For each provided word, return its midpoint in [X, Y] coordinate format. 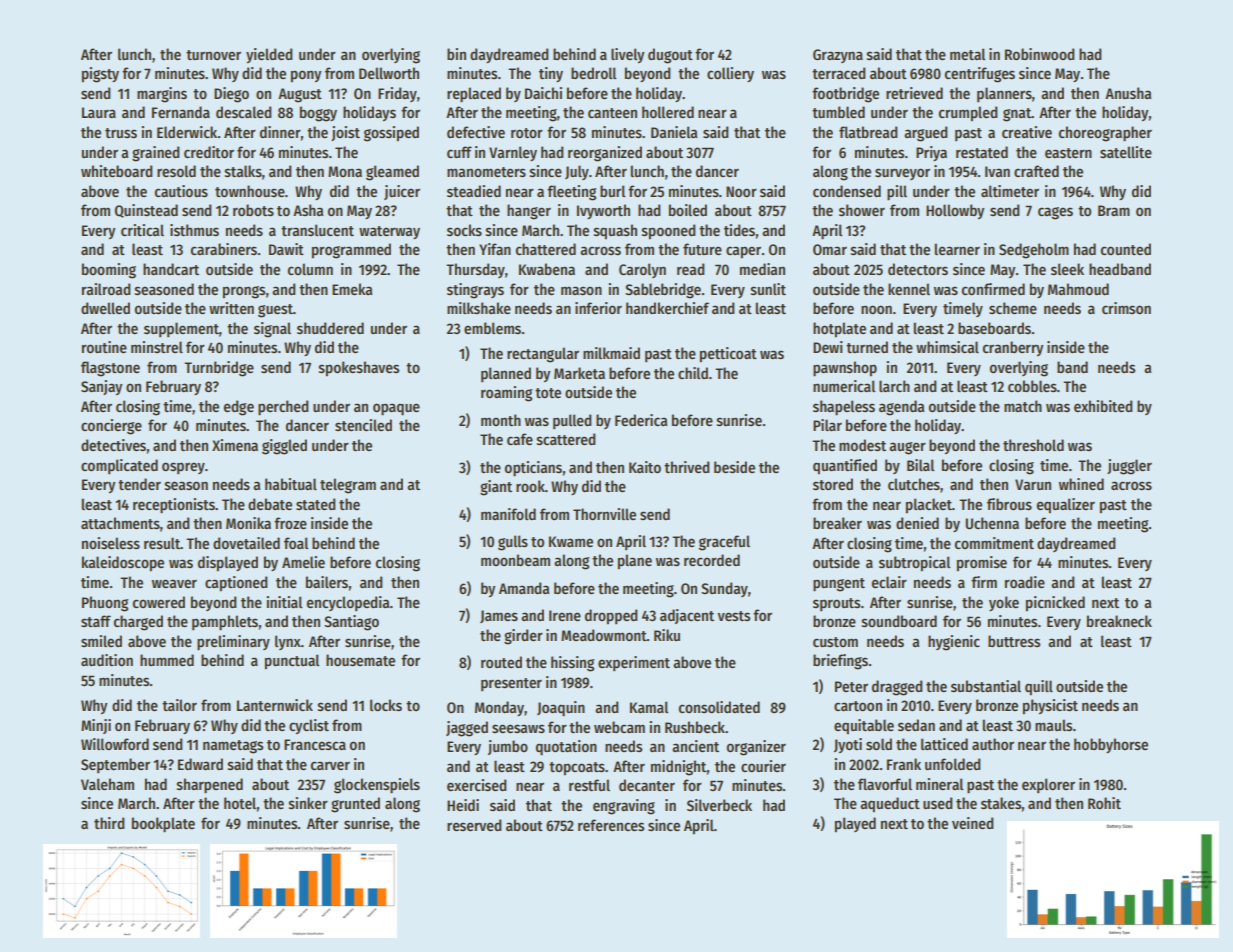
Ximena [235, 445]
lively [627, 55]
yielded [269, 55]
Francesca [315, 744]
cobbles [1032, 386]
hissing [572, 664]
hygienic [954, 643]
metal [967, 54]
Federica [641, 420]
